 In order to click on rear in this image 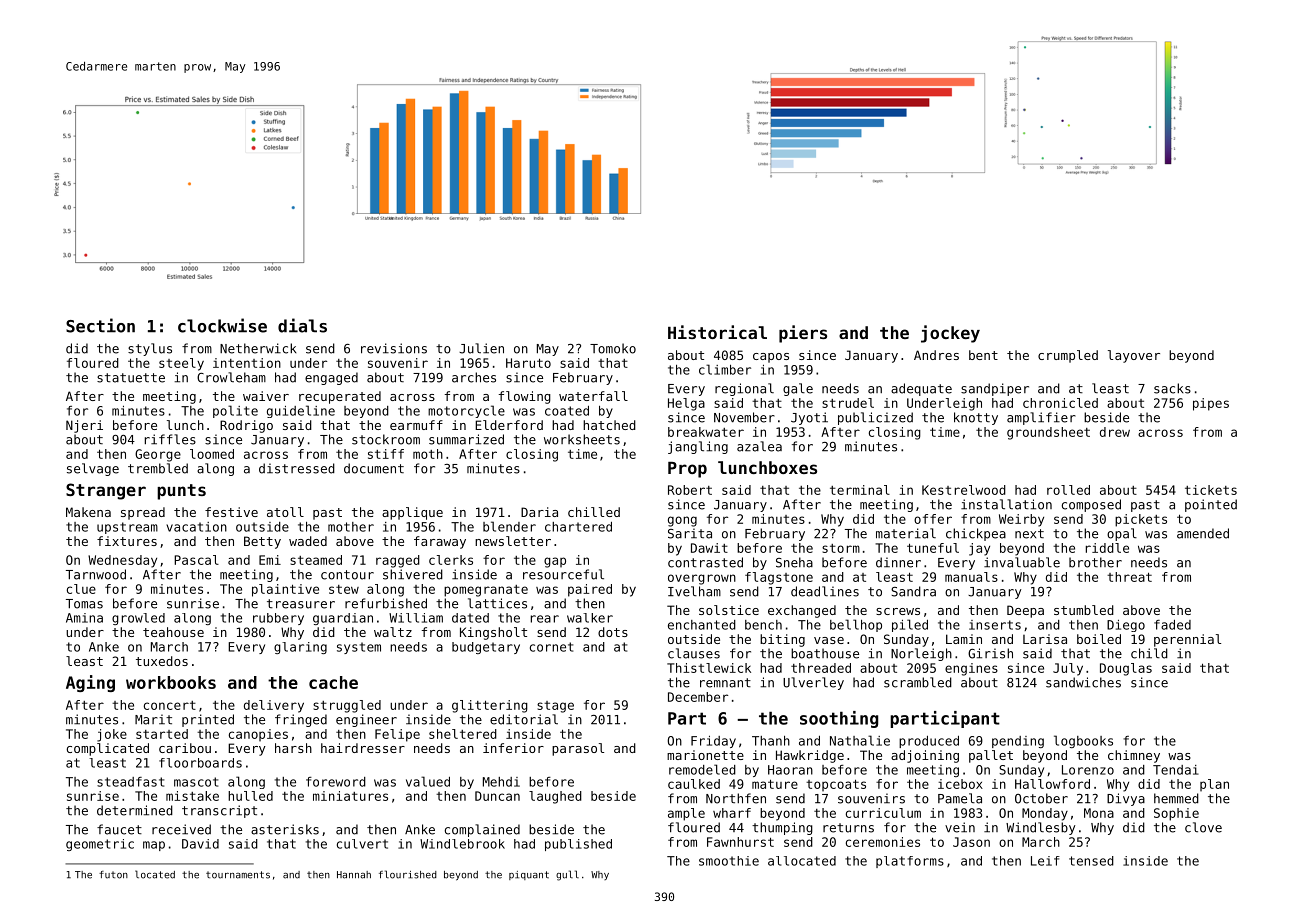, I will do `click(545, 619)`.
